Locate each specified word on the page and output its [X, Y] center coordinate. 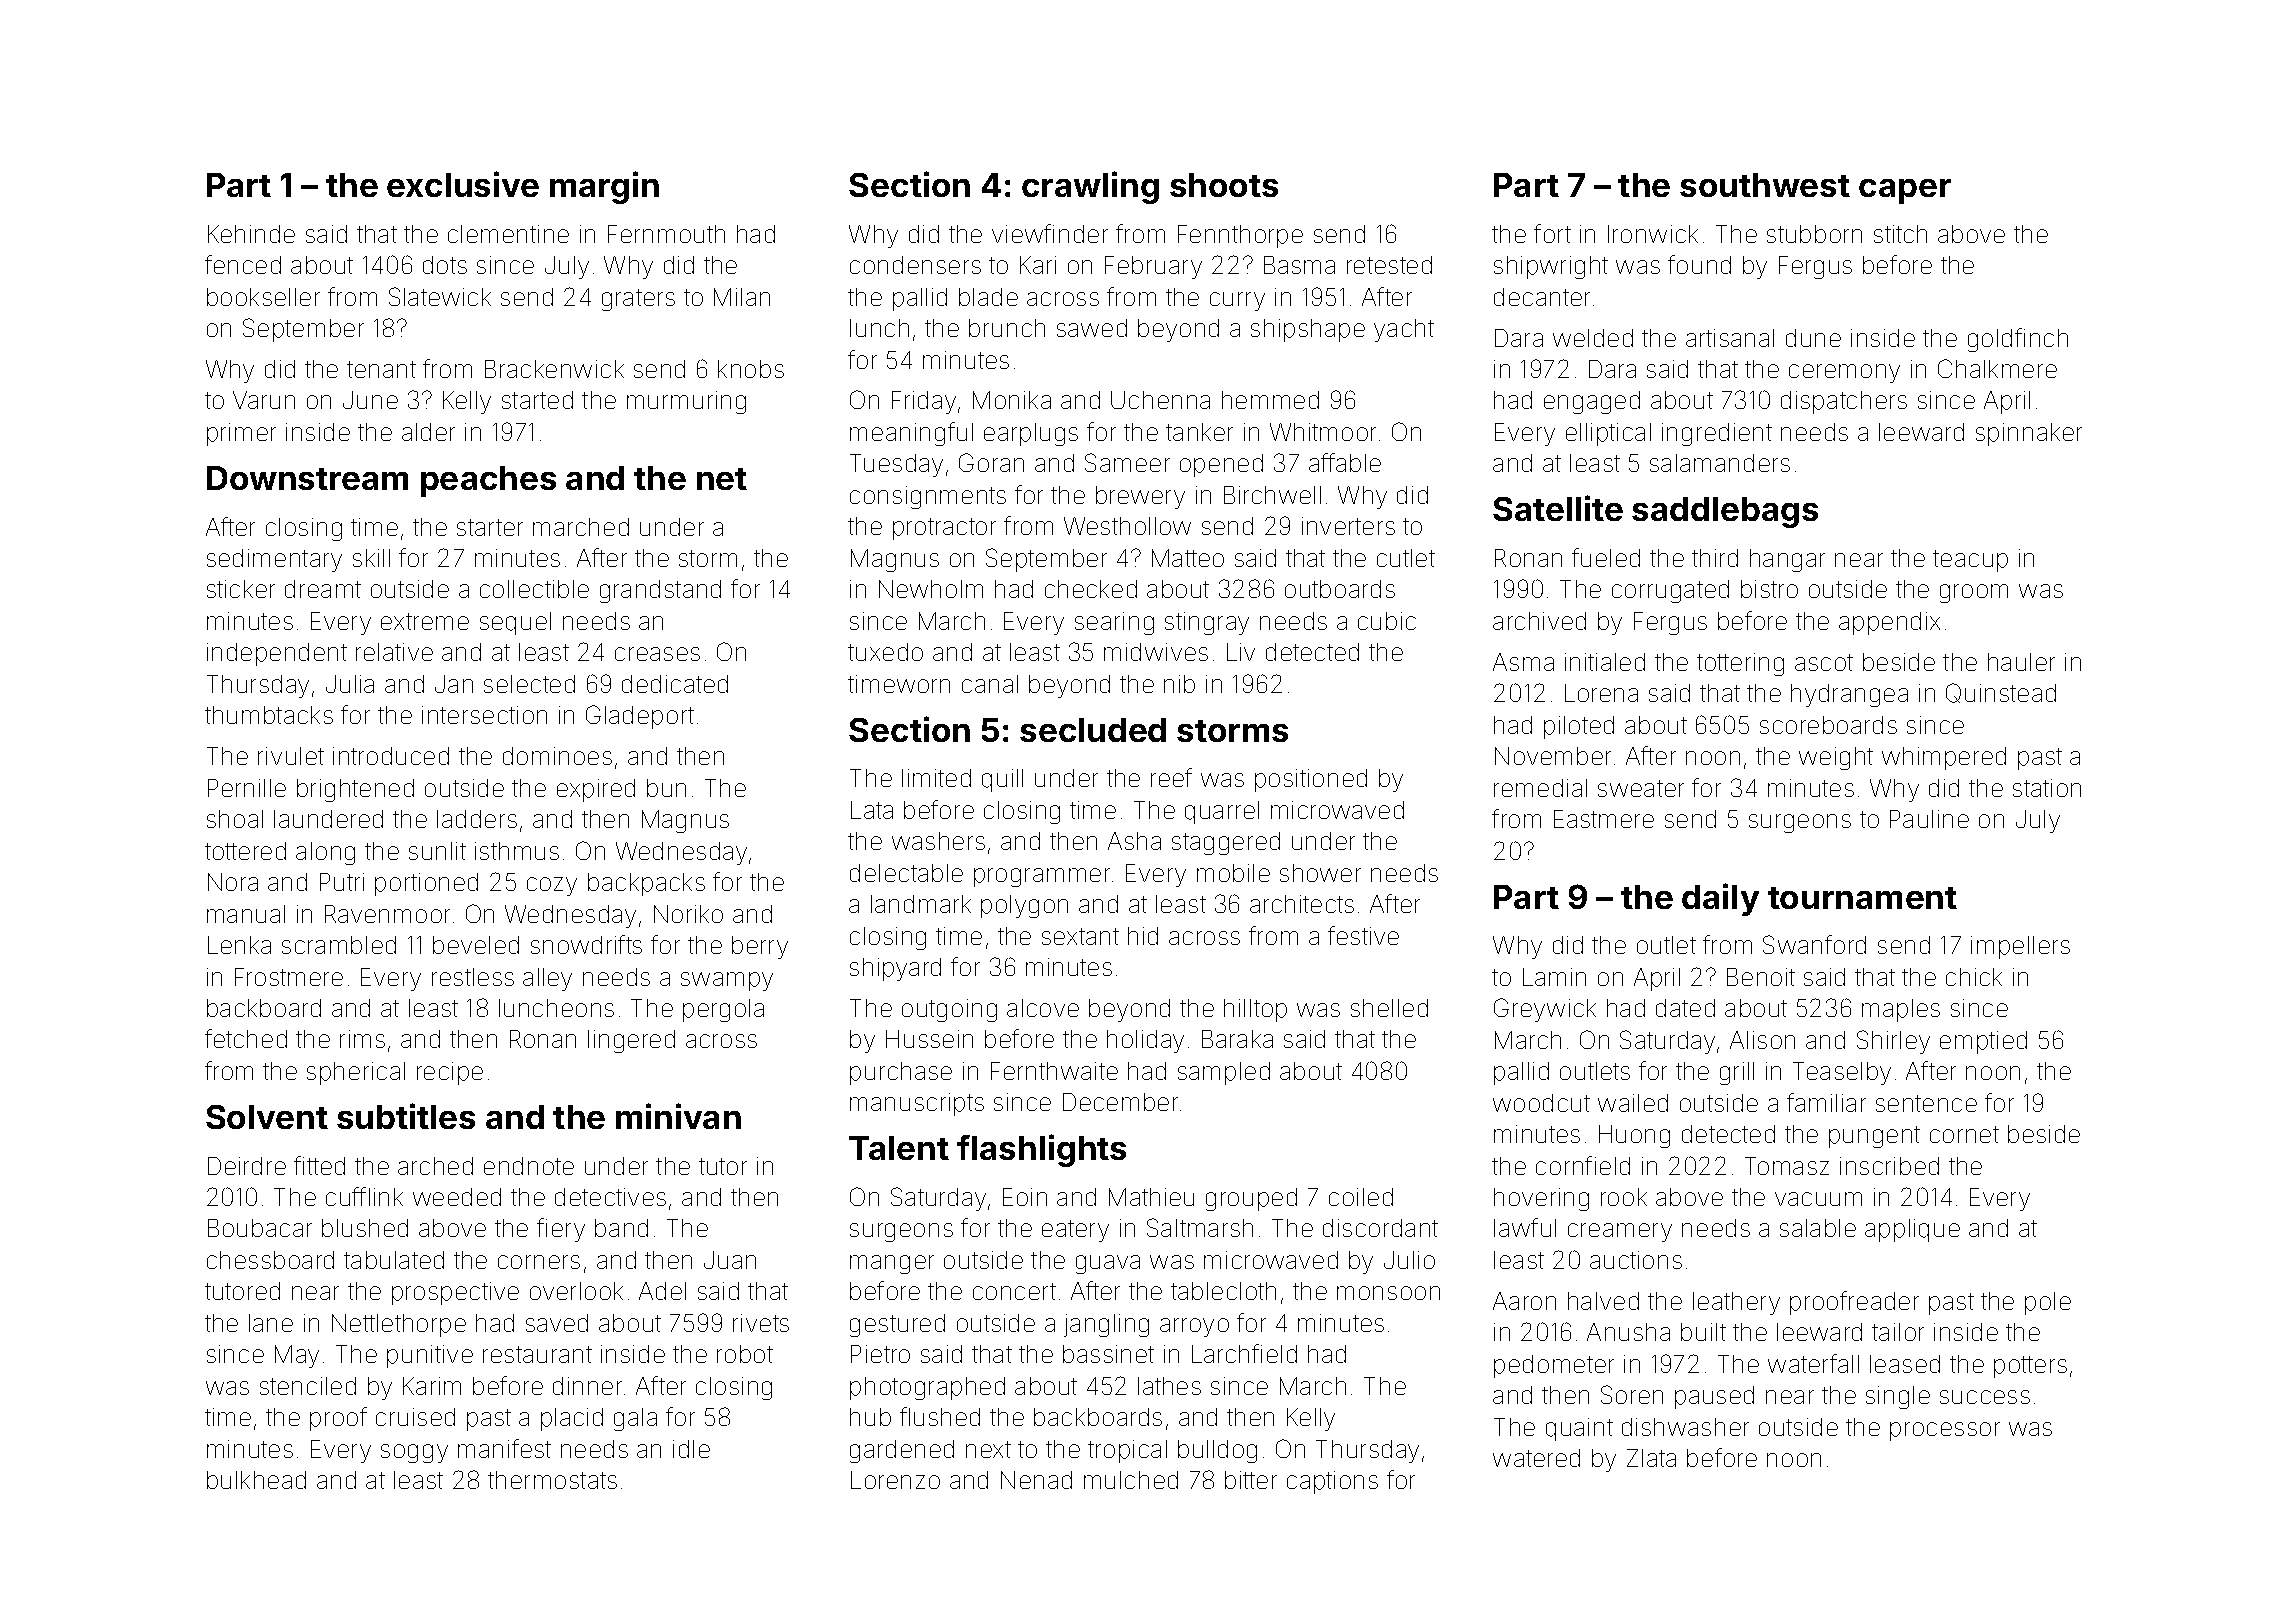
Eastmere [1604, 819]
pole [2048, 1303]
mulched [1131, 1480]
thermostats [552, 1480]
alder [428, 432]
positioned [1311, 780]
